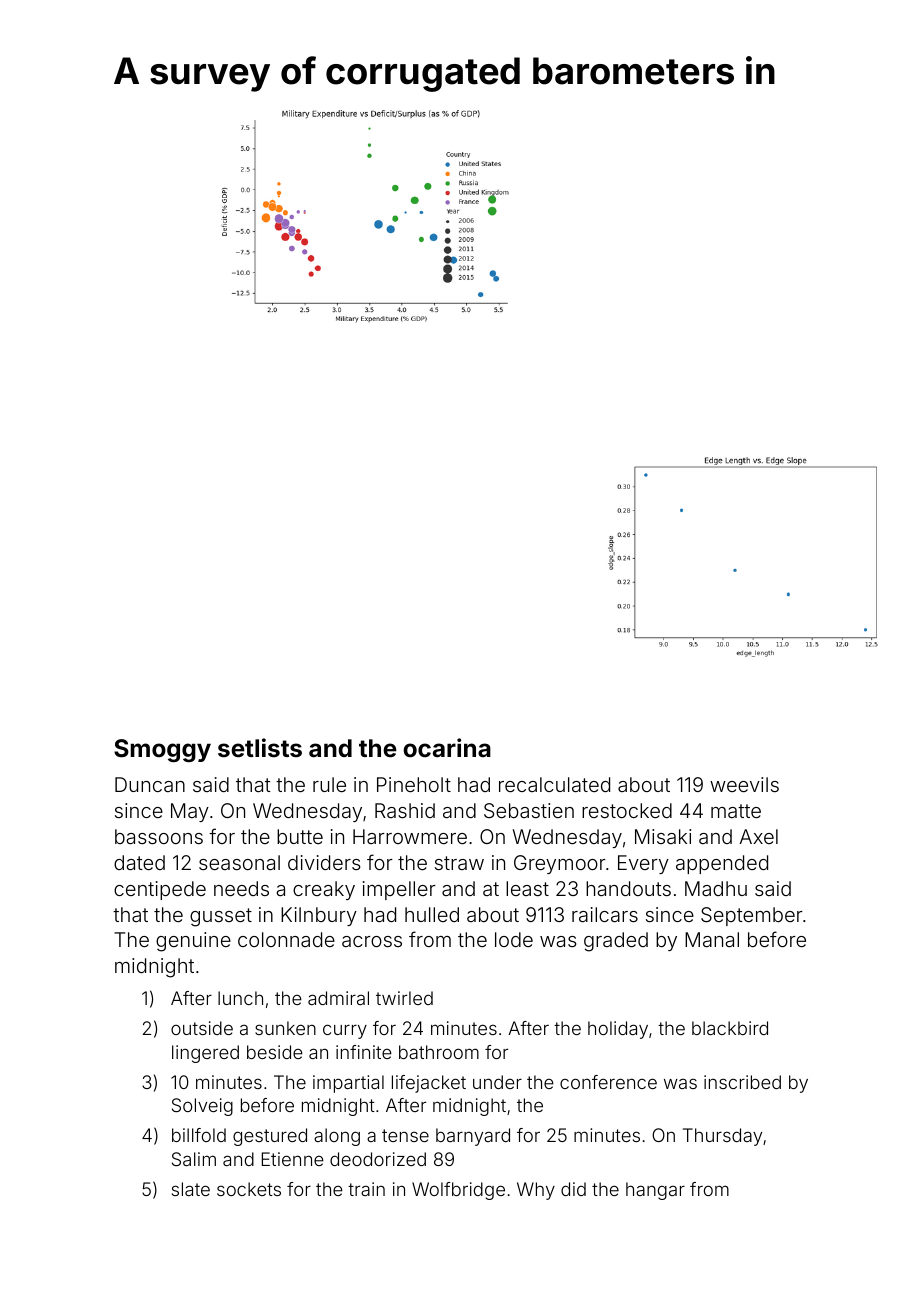  I want to click on setlists, so click(260, 748).
